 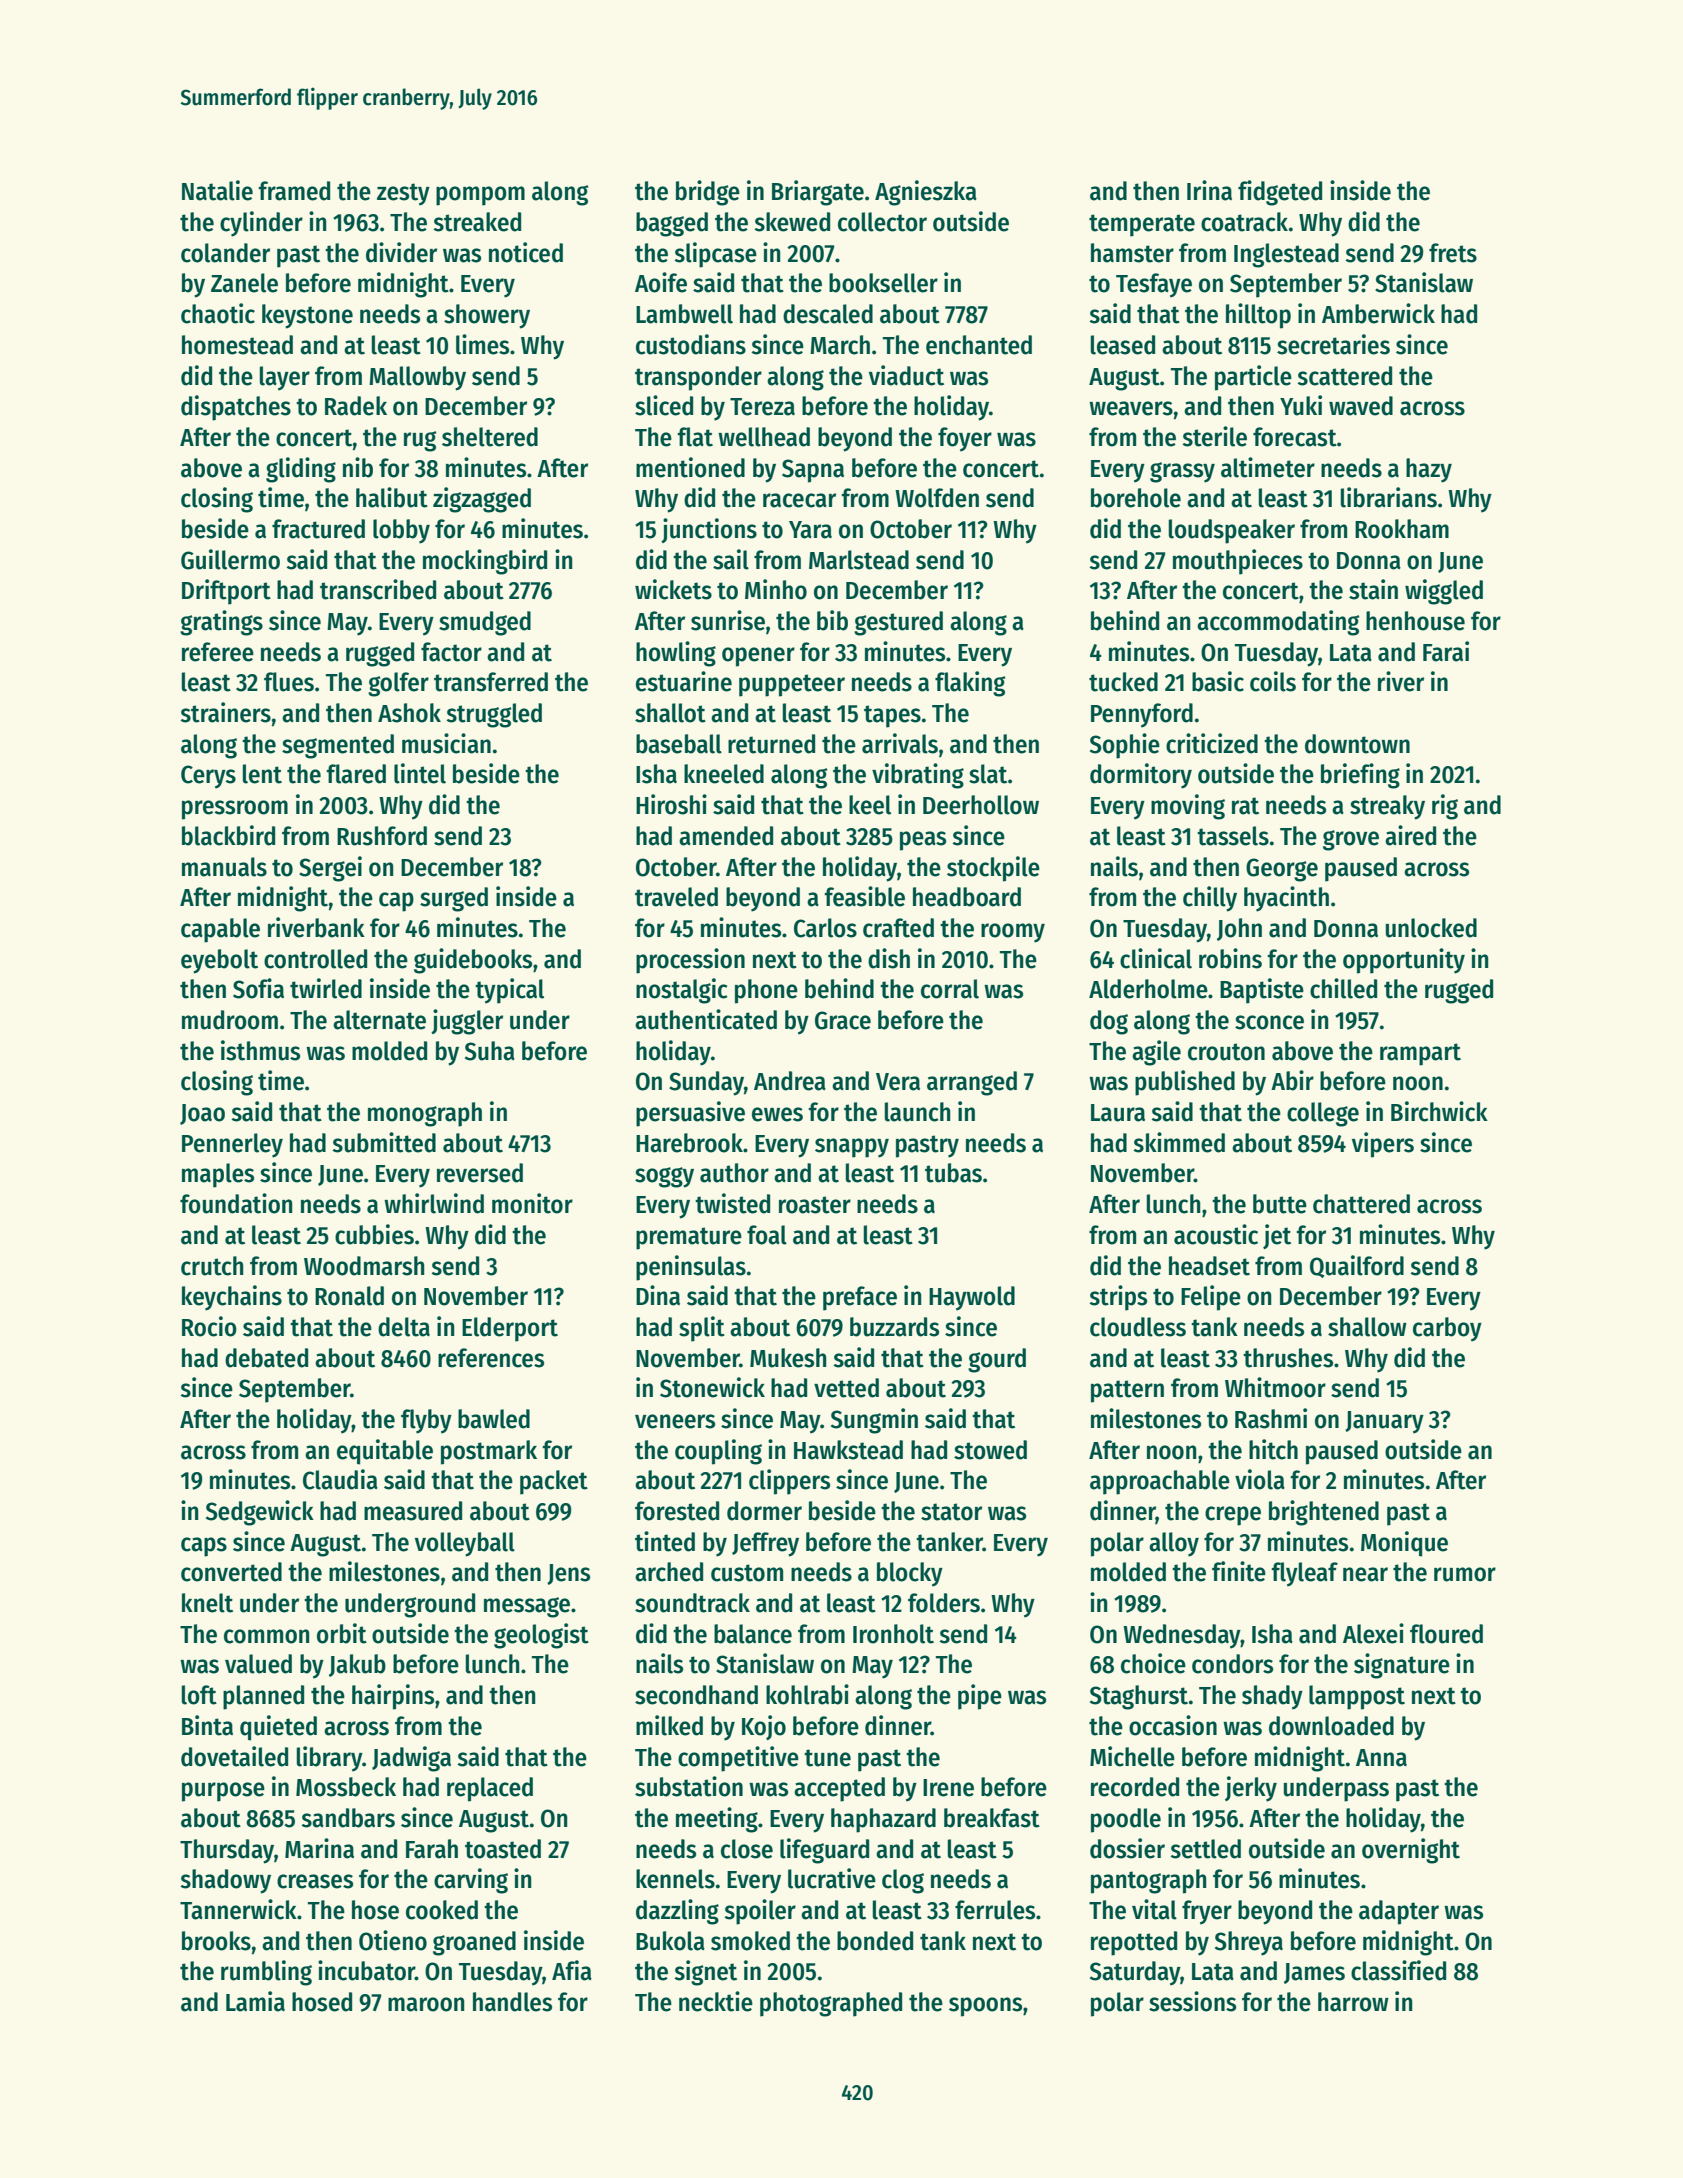 I want to click on weavers, so click(x=1131, y=408).
